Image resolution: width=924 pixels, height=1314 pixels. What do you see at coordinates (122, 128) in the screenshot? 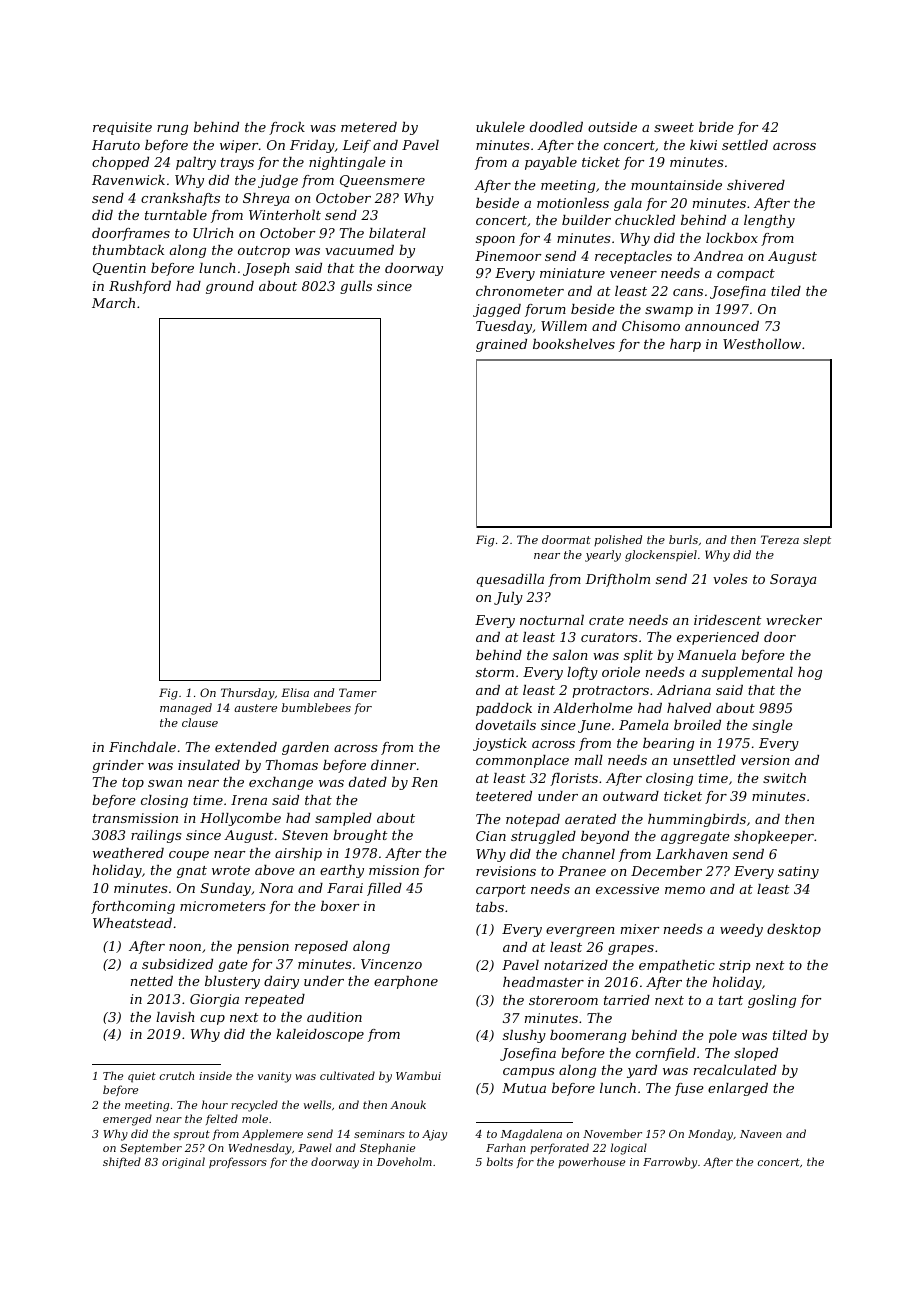
I see `requisite` at bounding box center [122, 128].
